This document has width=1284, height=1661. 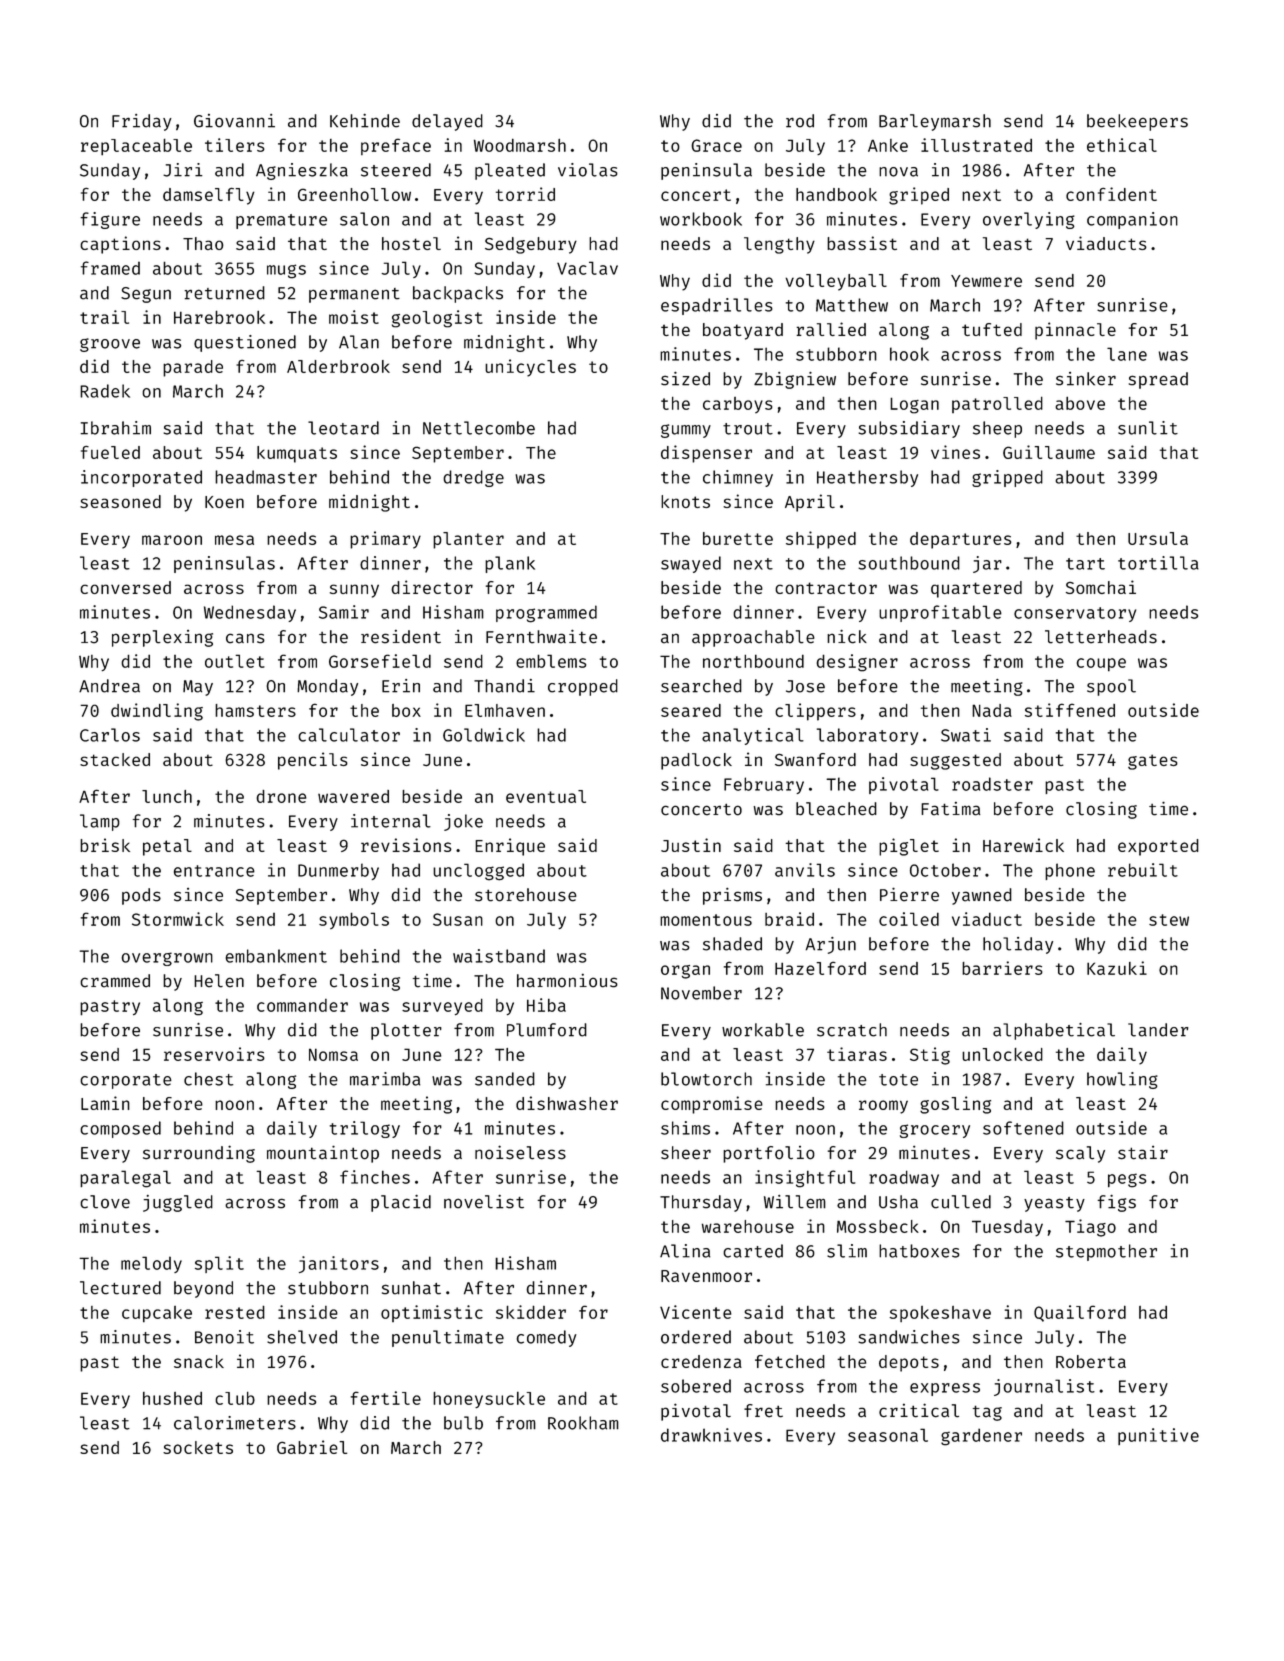 I want to click on replaceable, so click(x=136, y=147).
